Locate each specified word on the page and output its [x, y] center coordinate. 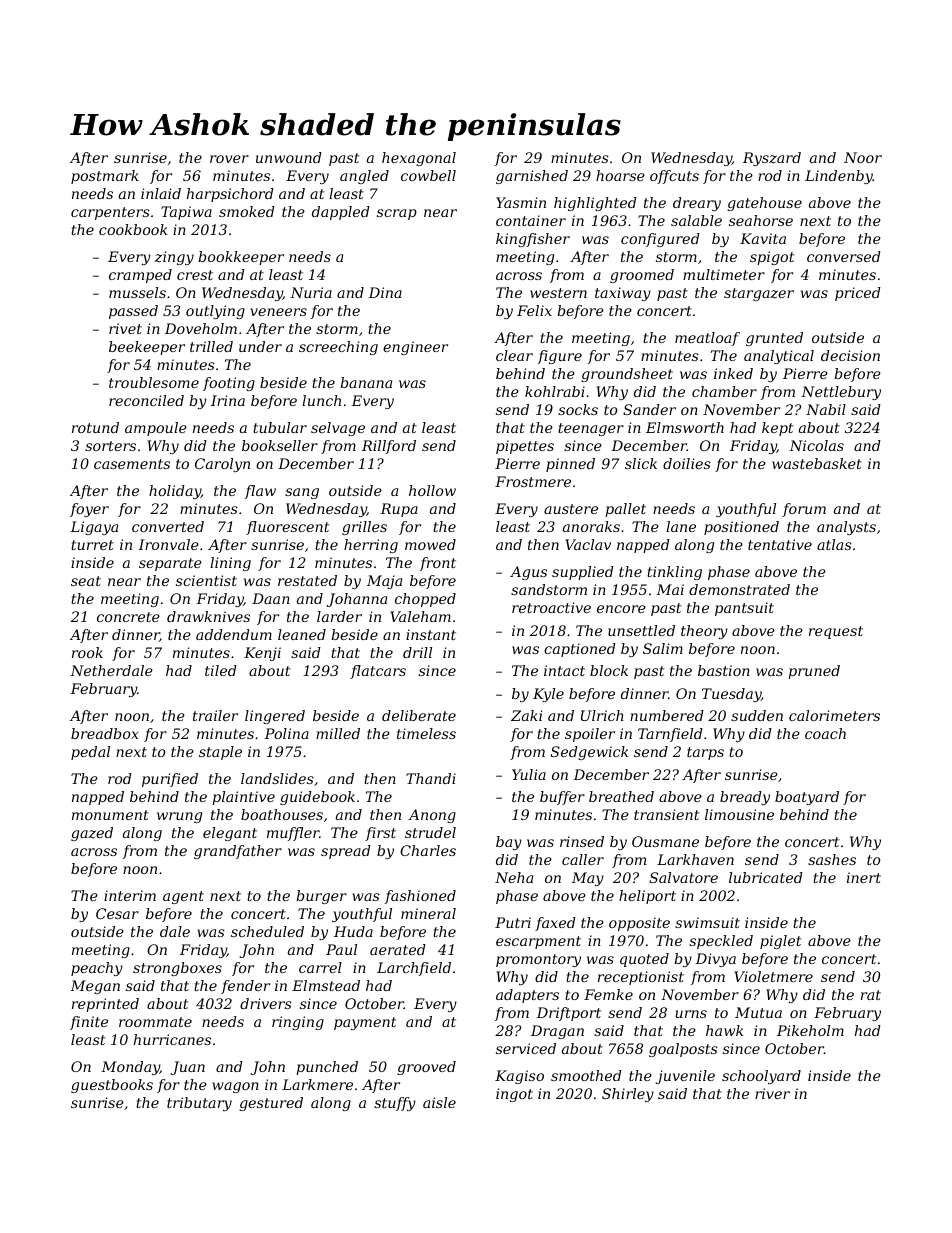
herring [371, 546]
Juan [188, 1068]
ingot [514, 1095]
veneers [278, 312]
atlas [834, 544]
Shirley [628, 1095]
